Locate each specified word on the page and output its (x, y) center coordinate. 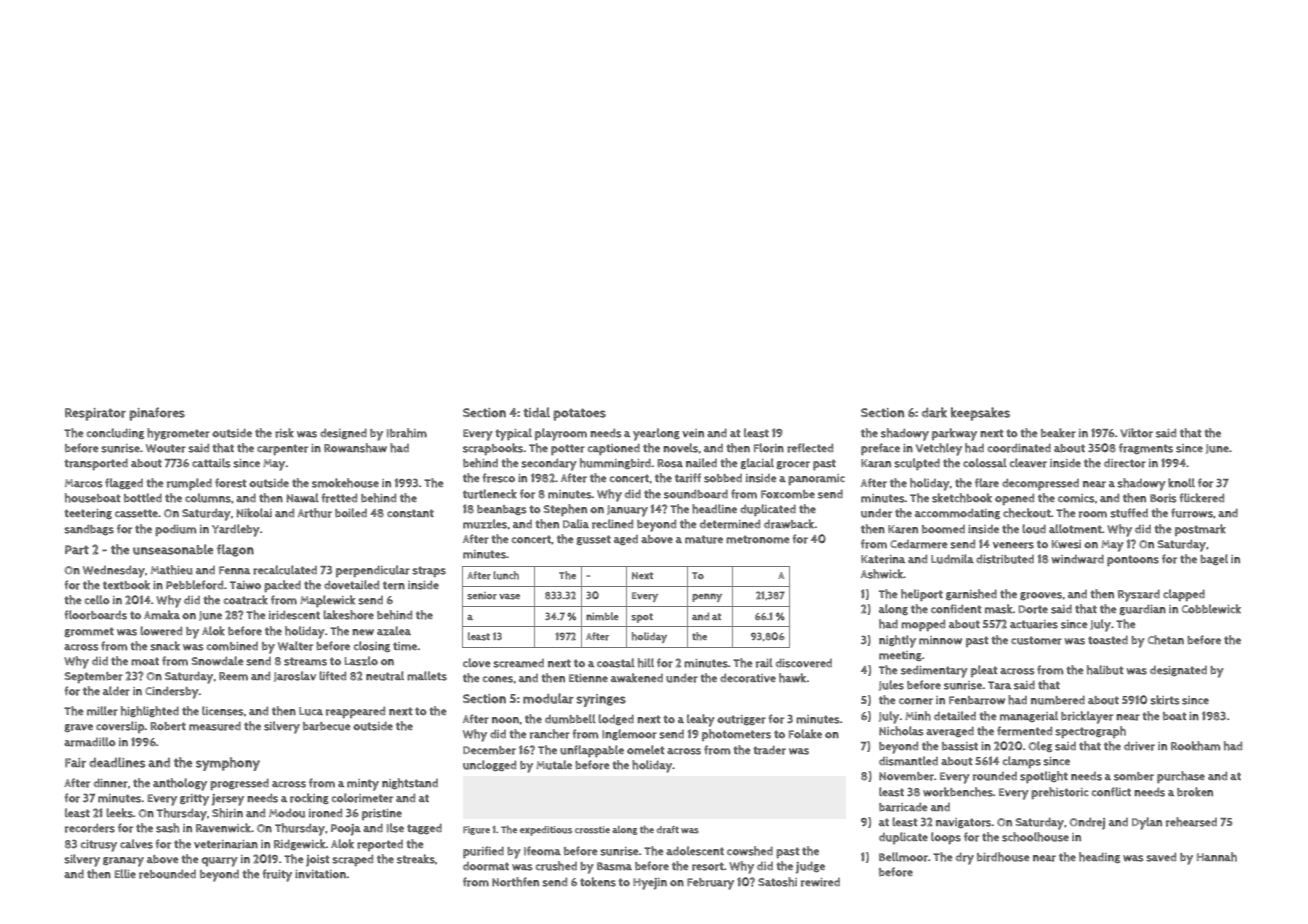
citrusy (99, 846)
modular (548, 698)
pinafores (157, 414)
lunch (506, 575)
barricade (903, 807)
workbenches (958, 792)
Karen (903, 529)
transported (96, 464)
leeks (119, 813)
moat (145, 661)
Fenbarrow (977, 700)
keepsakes (980, 414)
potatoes (579, 414)
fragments (1146, 448)
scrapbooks (493, 449)
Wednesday (114, 571)
